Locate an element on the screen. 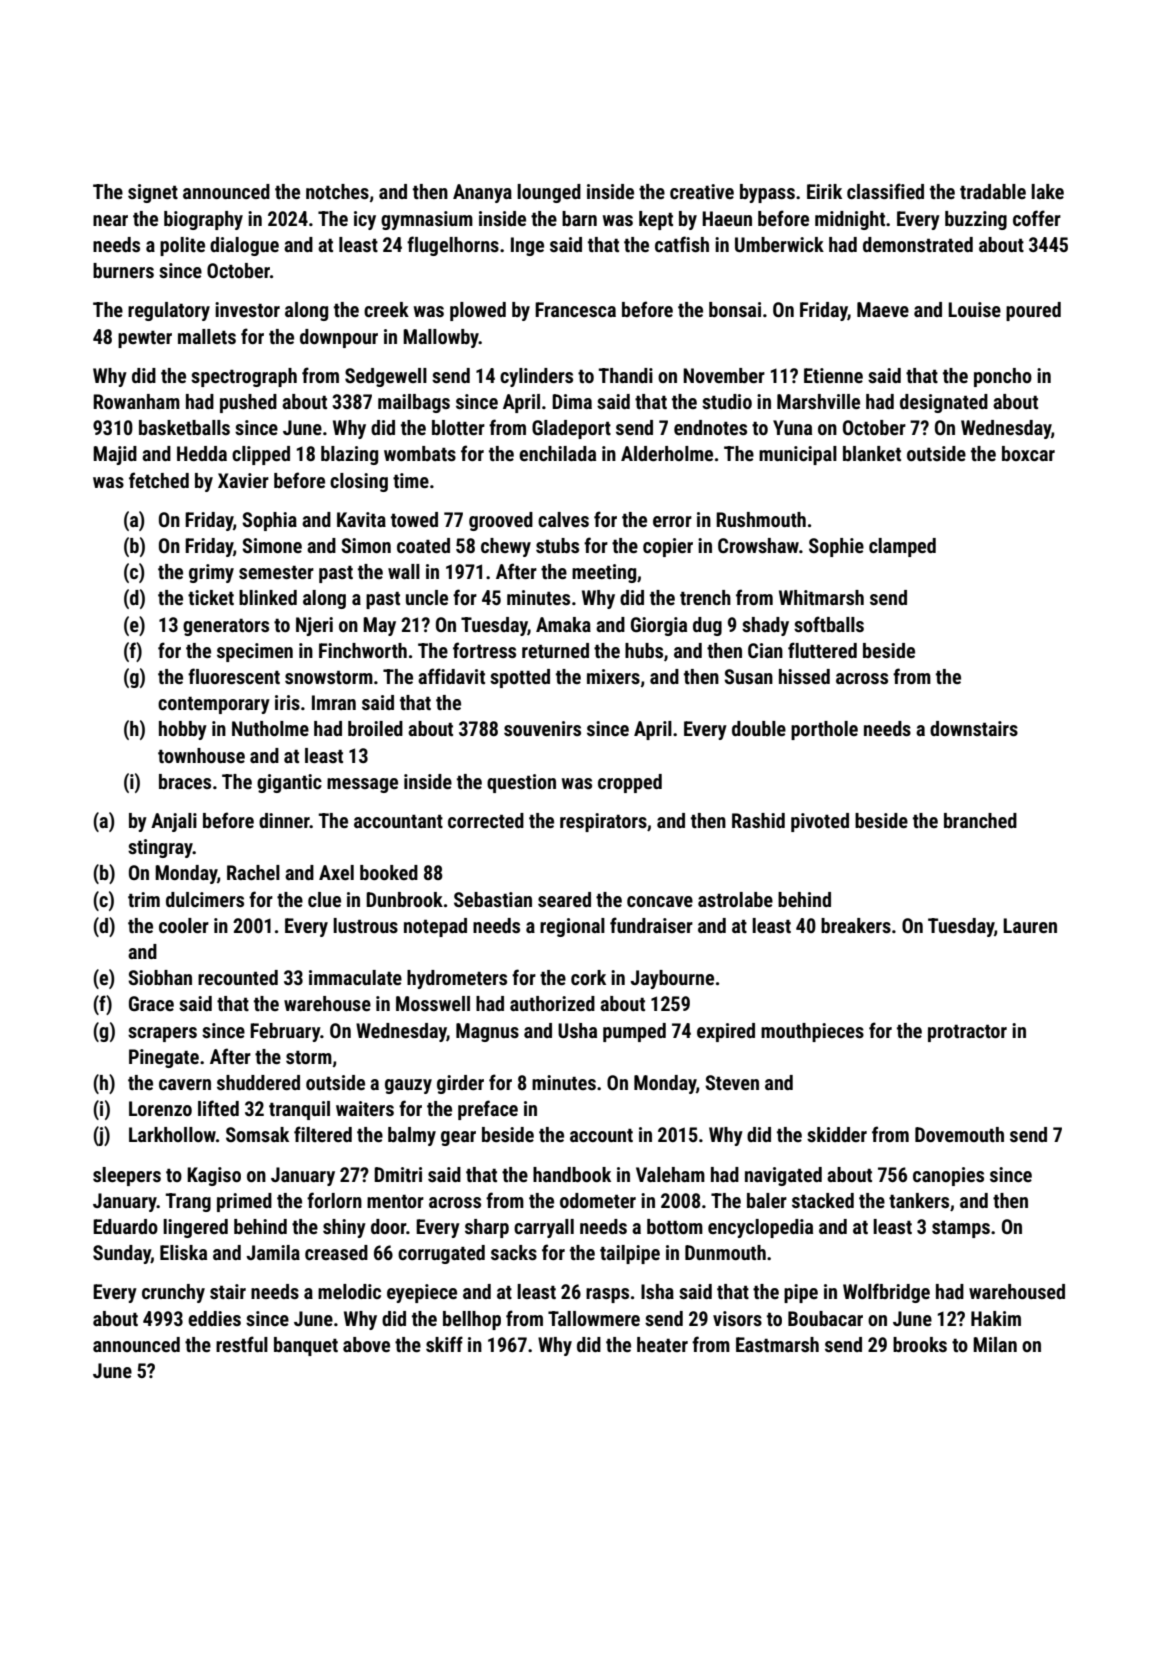 This screenshot has height=1654, width=1165. grimy is located at coordinates (211, 573).
